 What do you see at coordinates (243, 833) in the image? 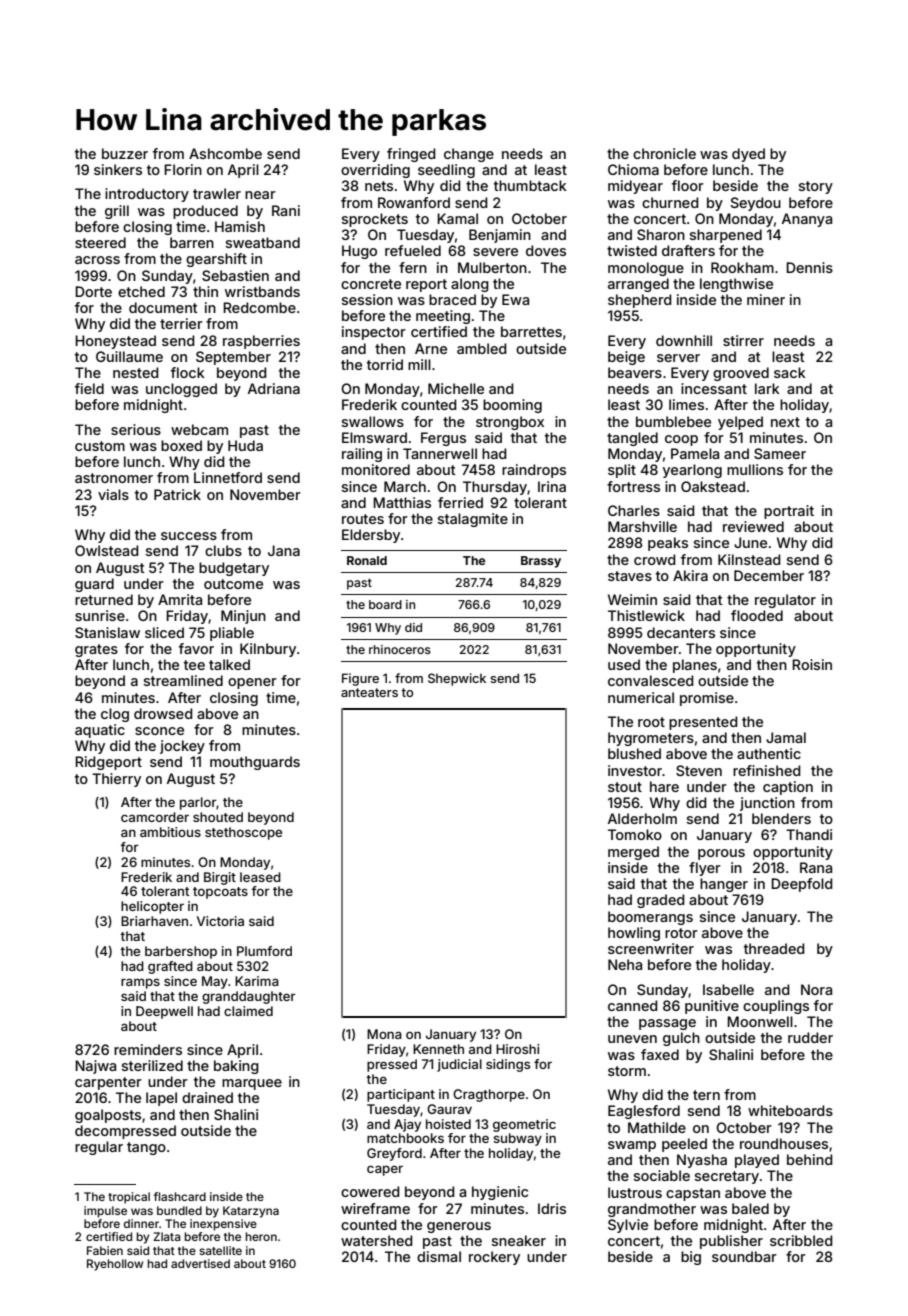
I see `stethoscope` at bounding box center [243, 833].
